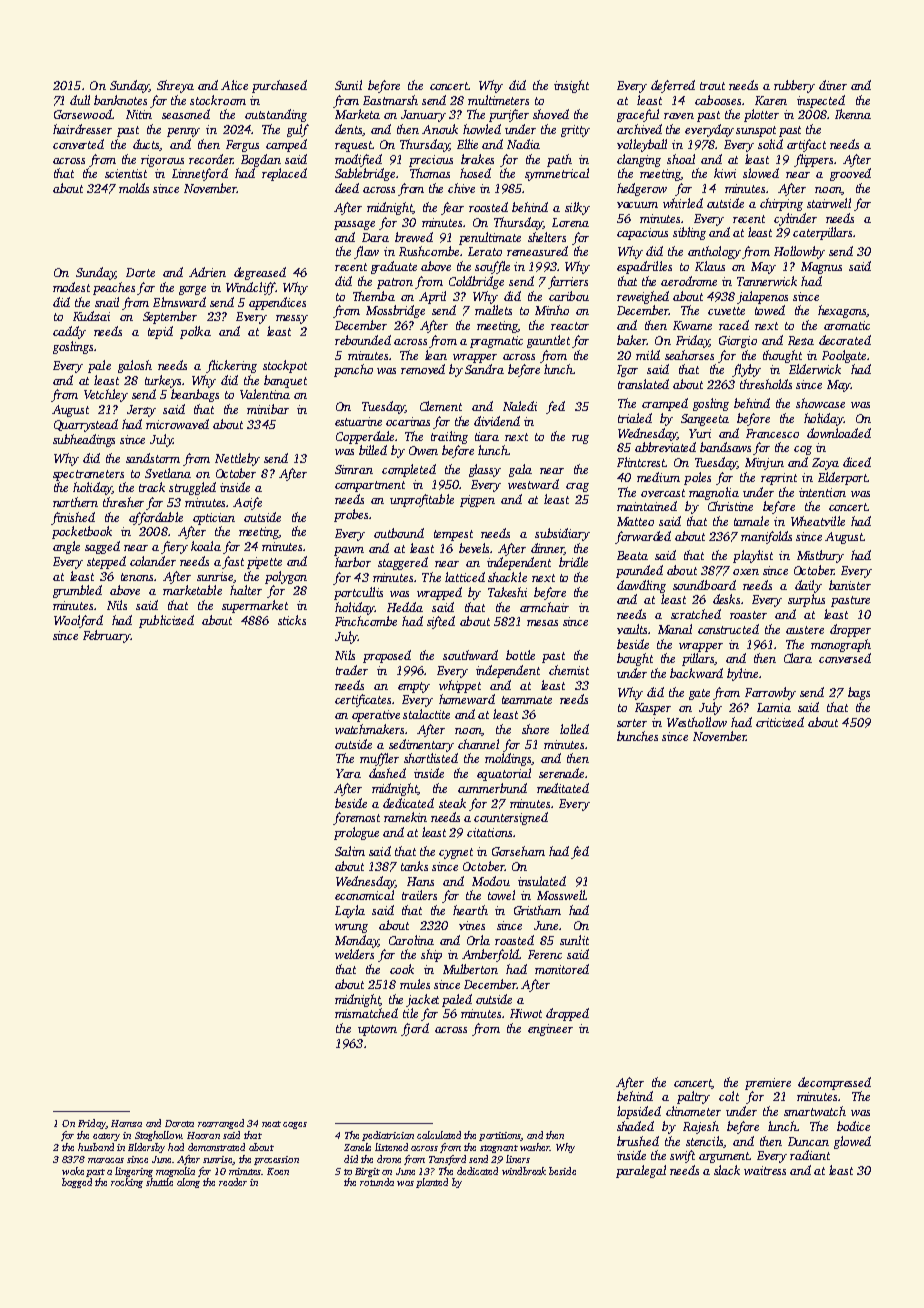 Image resolution: width=924 pixels, height=1308 pixels. What do you see at coordinates (508, 759) in the page?
I see `moldings` at bounding box center [508, 759].
